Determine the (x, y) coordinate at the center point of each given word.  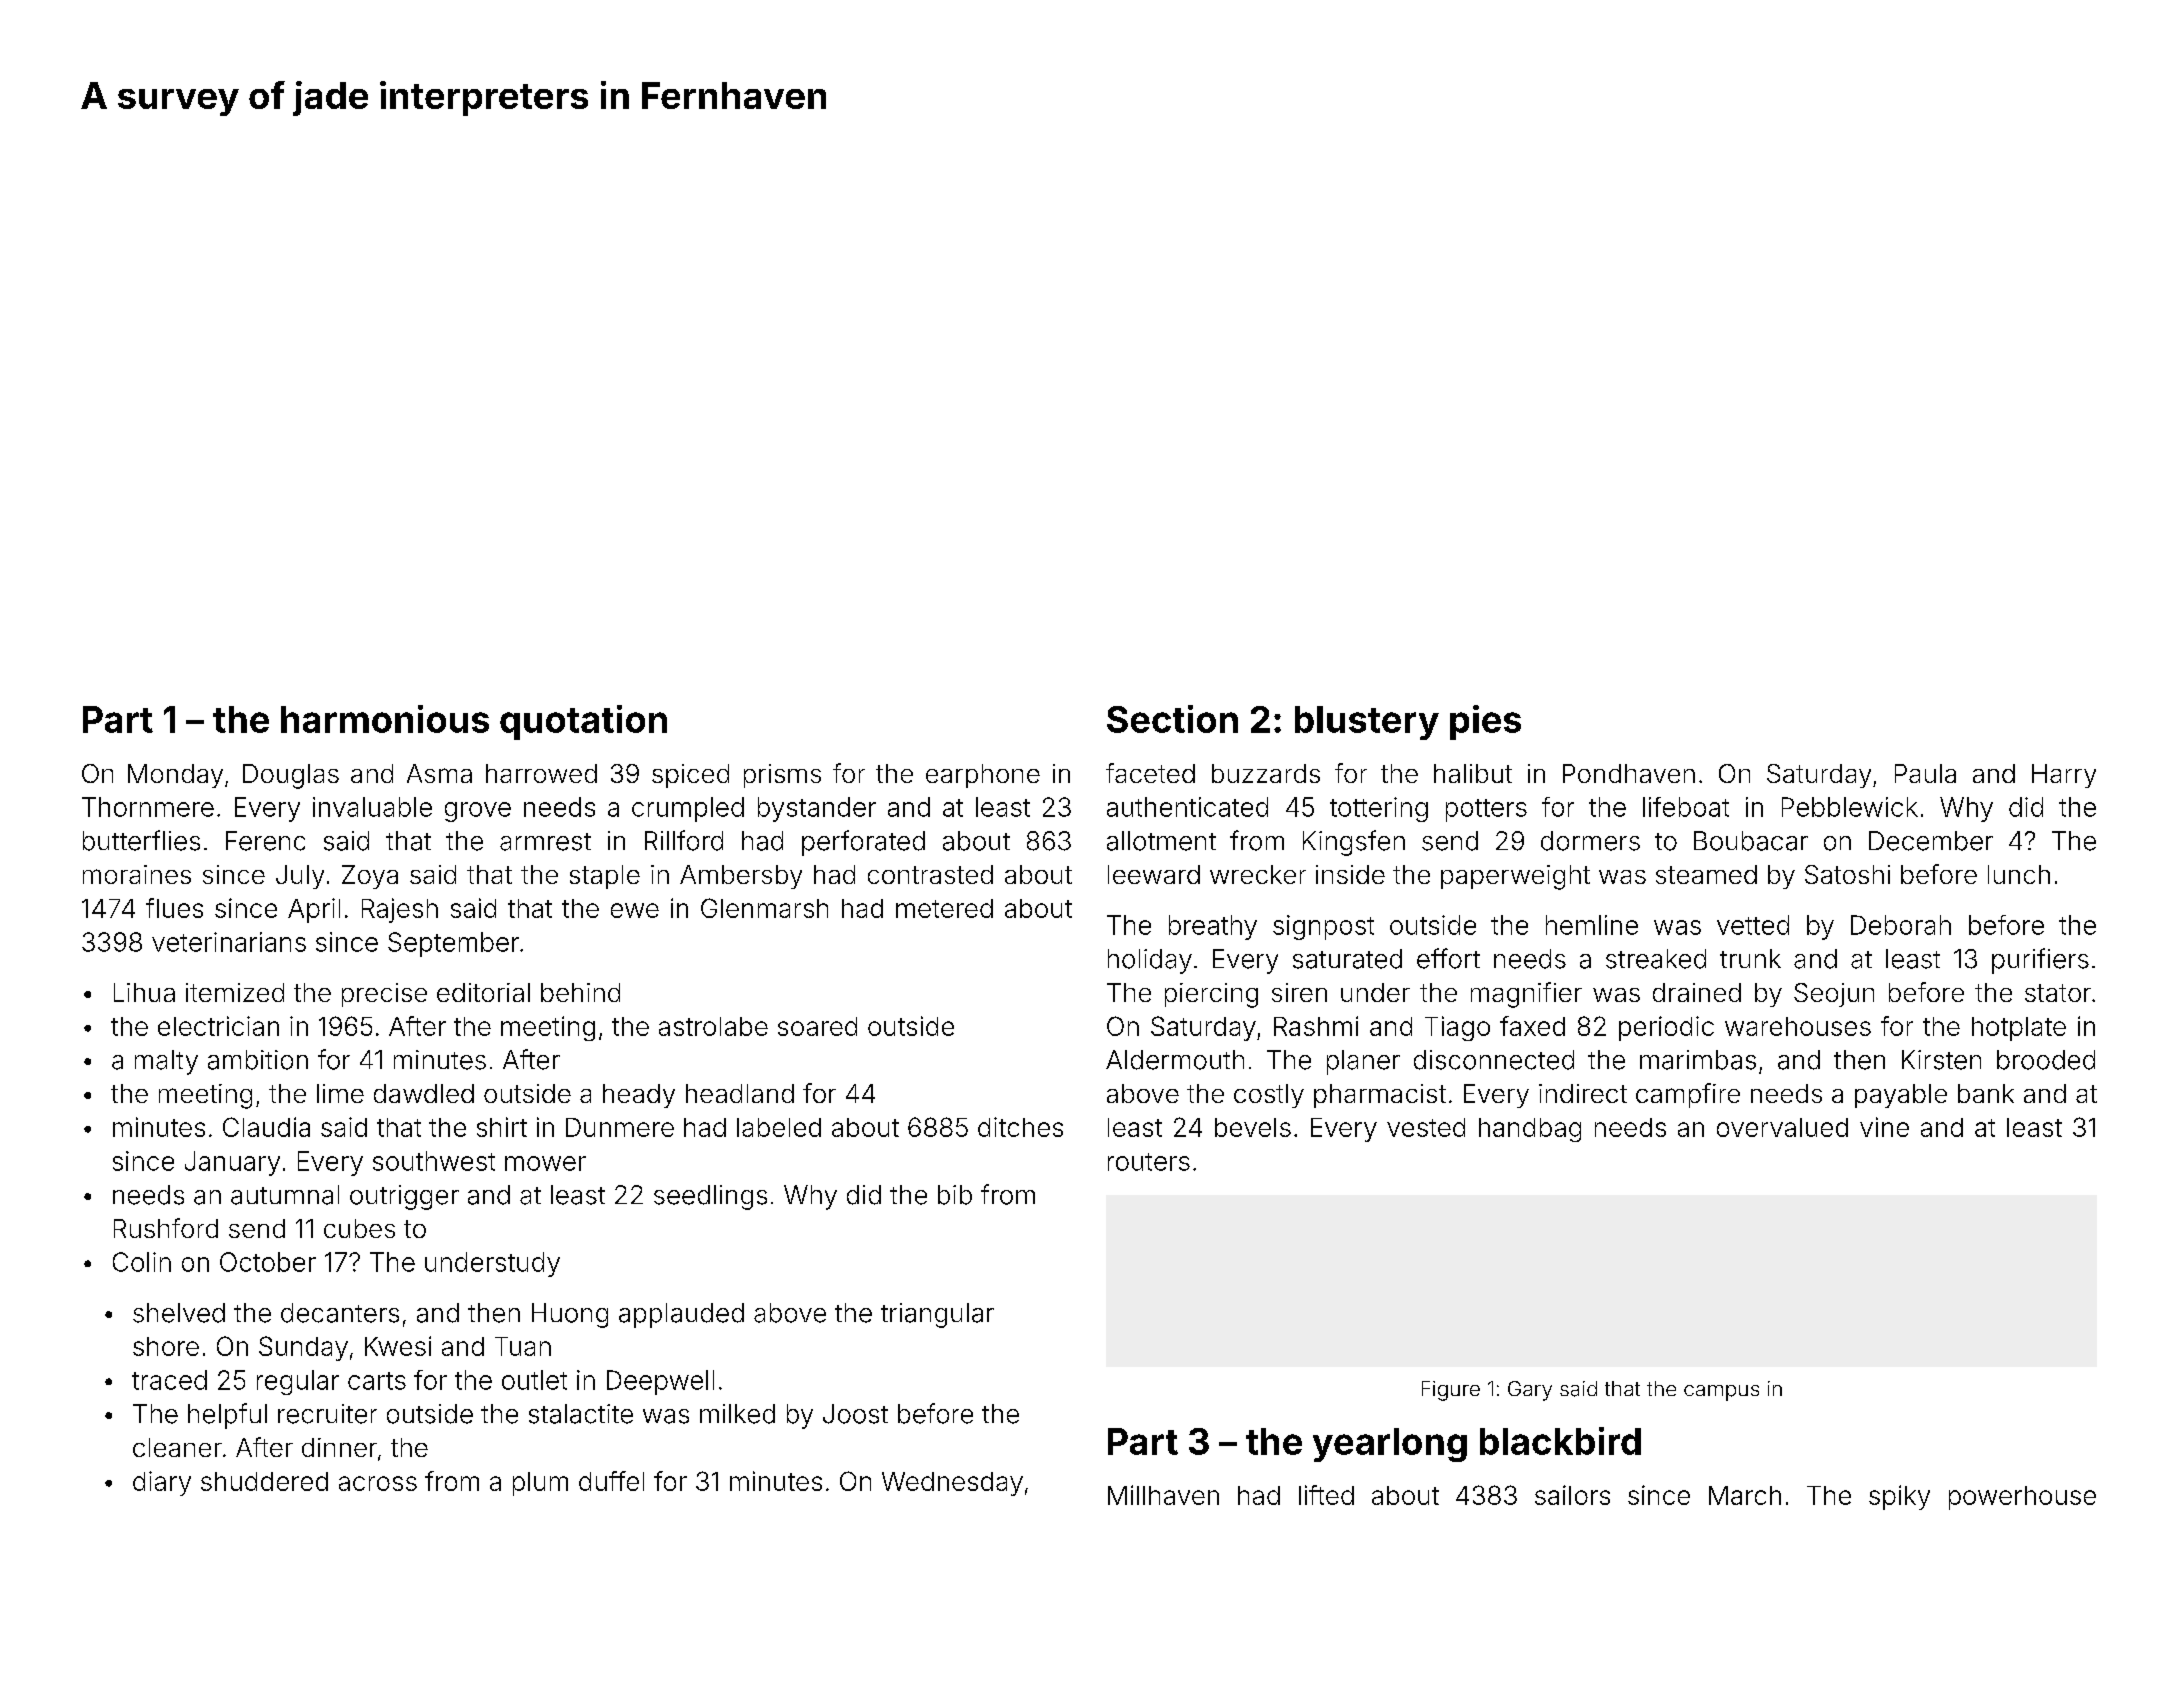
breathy (1213, 927)
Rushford (166, 1228)
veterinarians (229, 942)
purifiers (2040, 961)
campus (1721, 1393)
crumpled (688, 809)
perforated (863, 843)
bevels (1253, 1127)
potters (1486, 810)
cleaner (177, 1447)
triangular (937, 1315)
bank (1986, 1093)
